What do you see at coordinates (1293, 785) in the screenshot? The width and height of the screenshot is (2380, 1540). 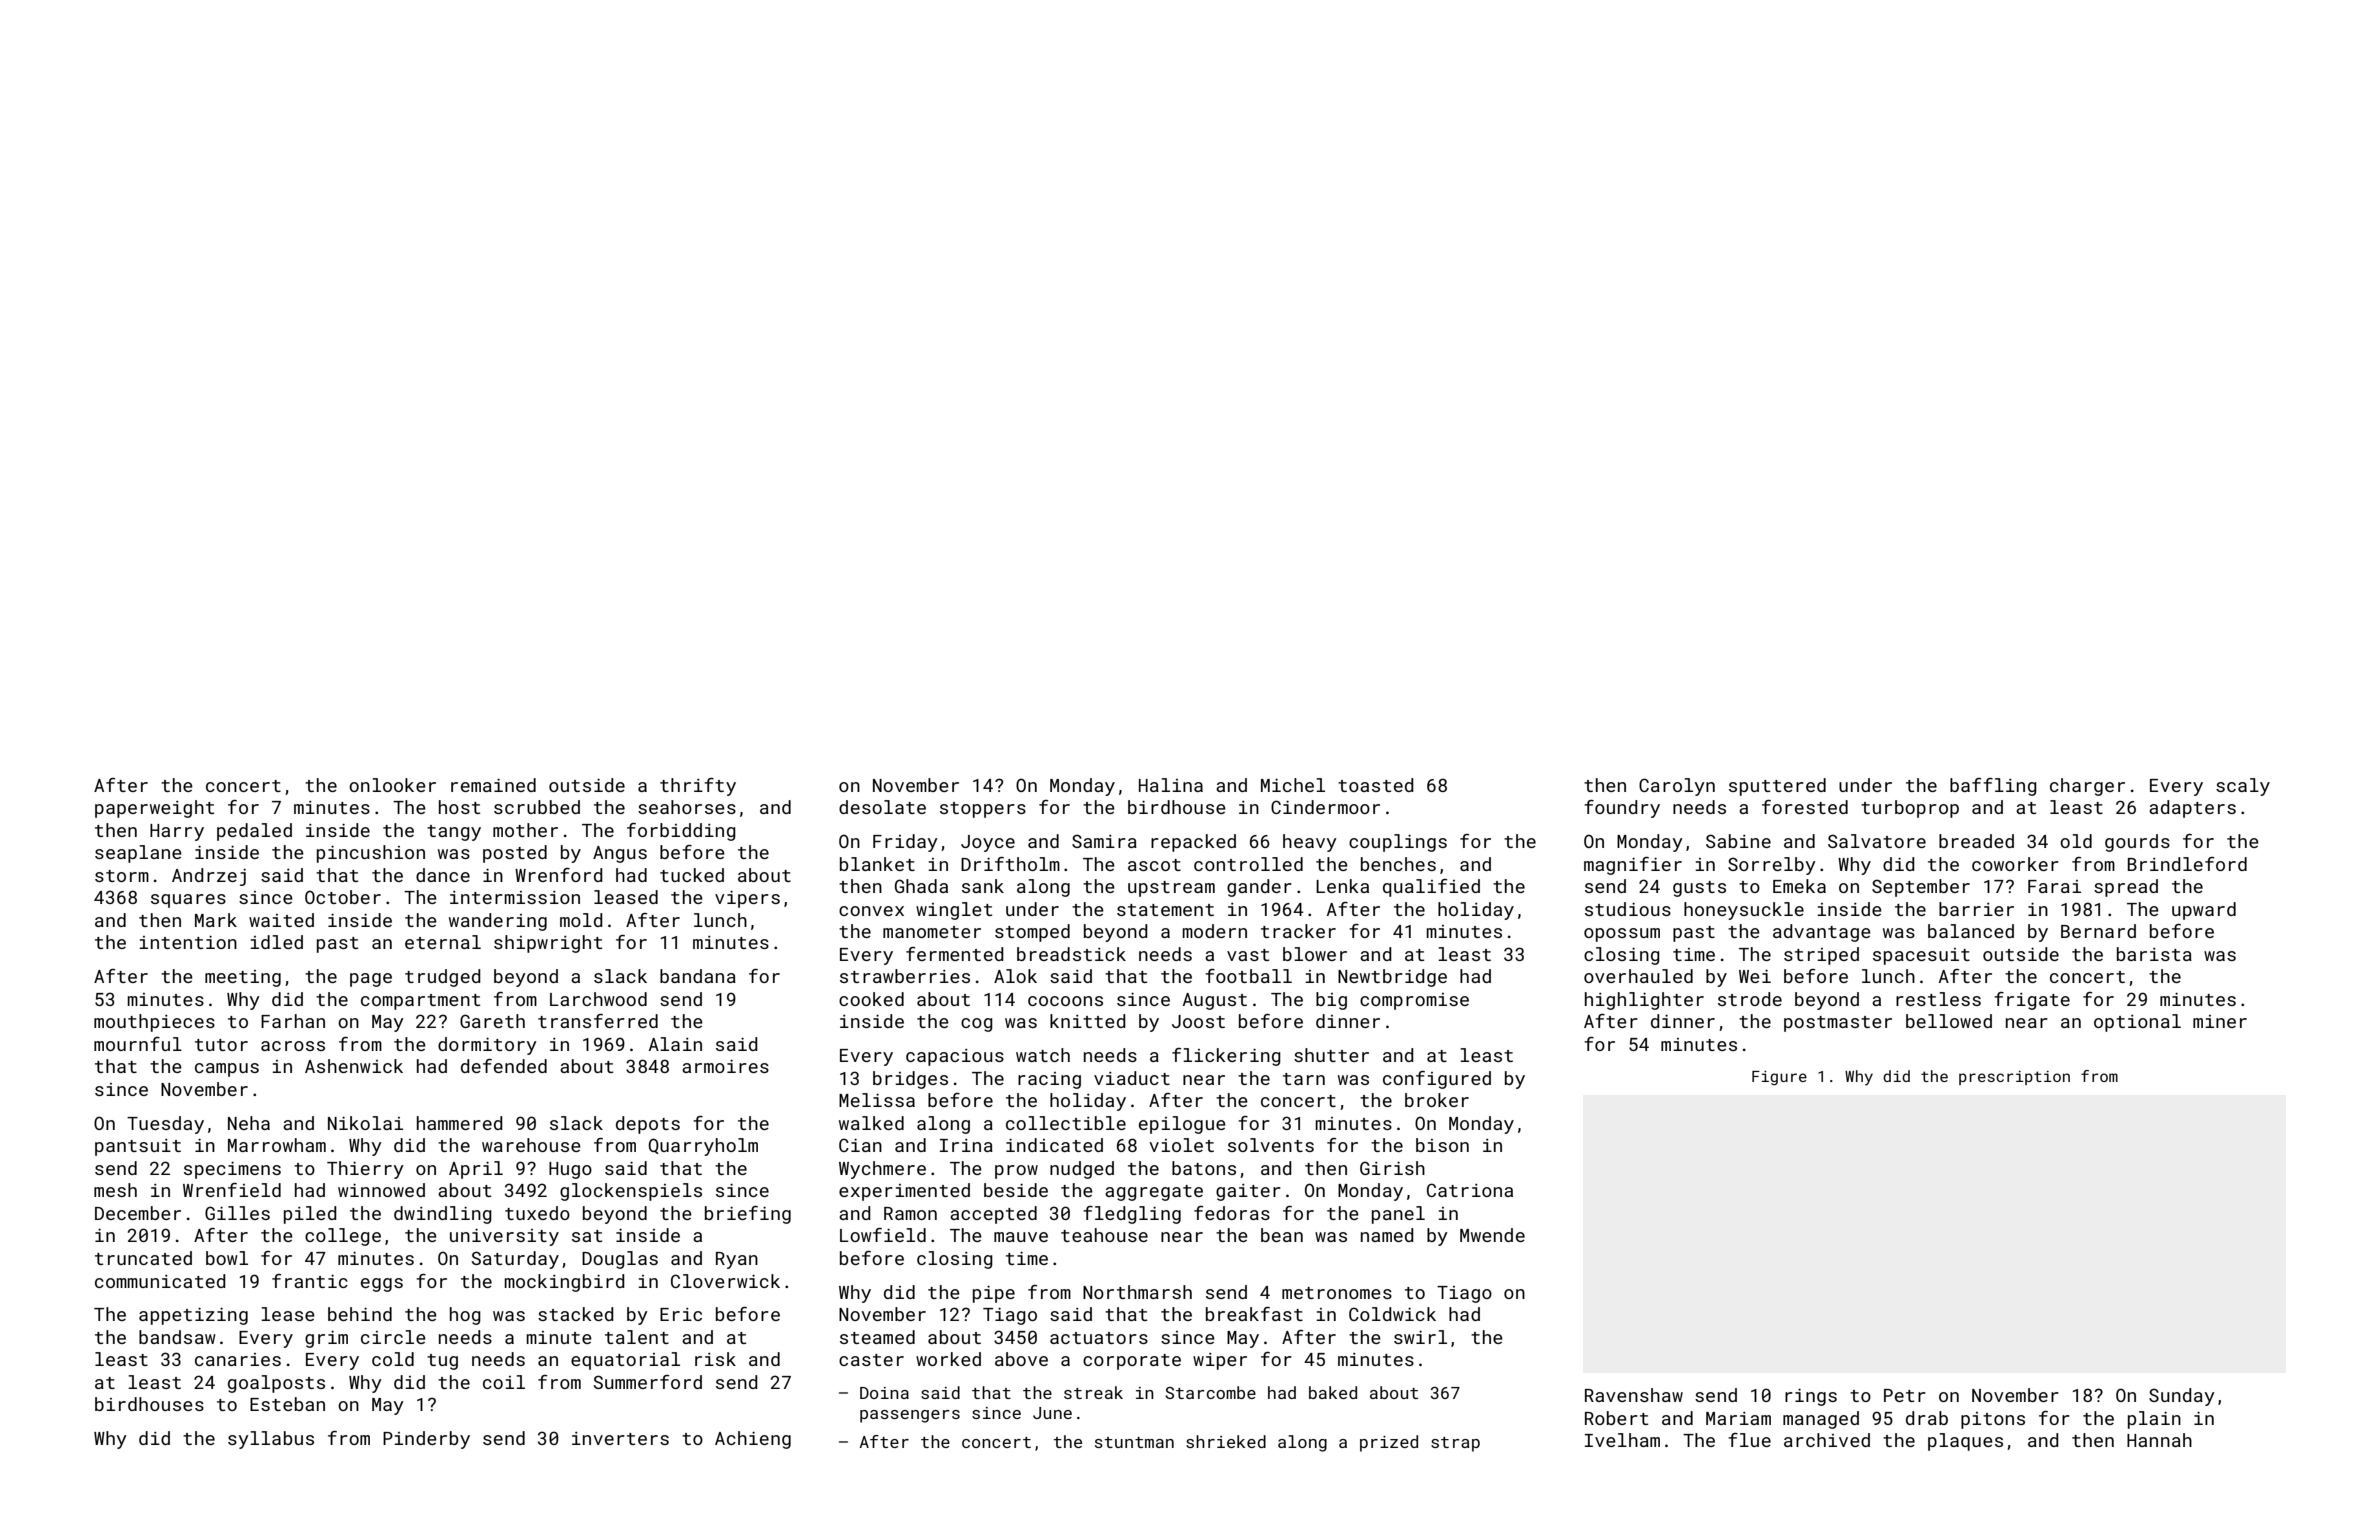 I see `Michel` at bounding box center [1293, 785].
